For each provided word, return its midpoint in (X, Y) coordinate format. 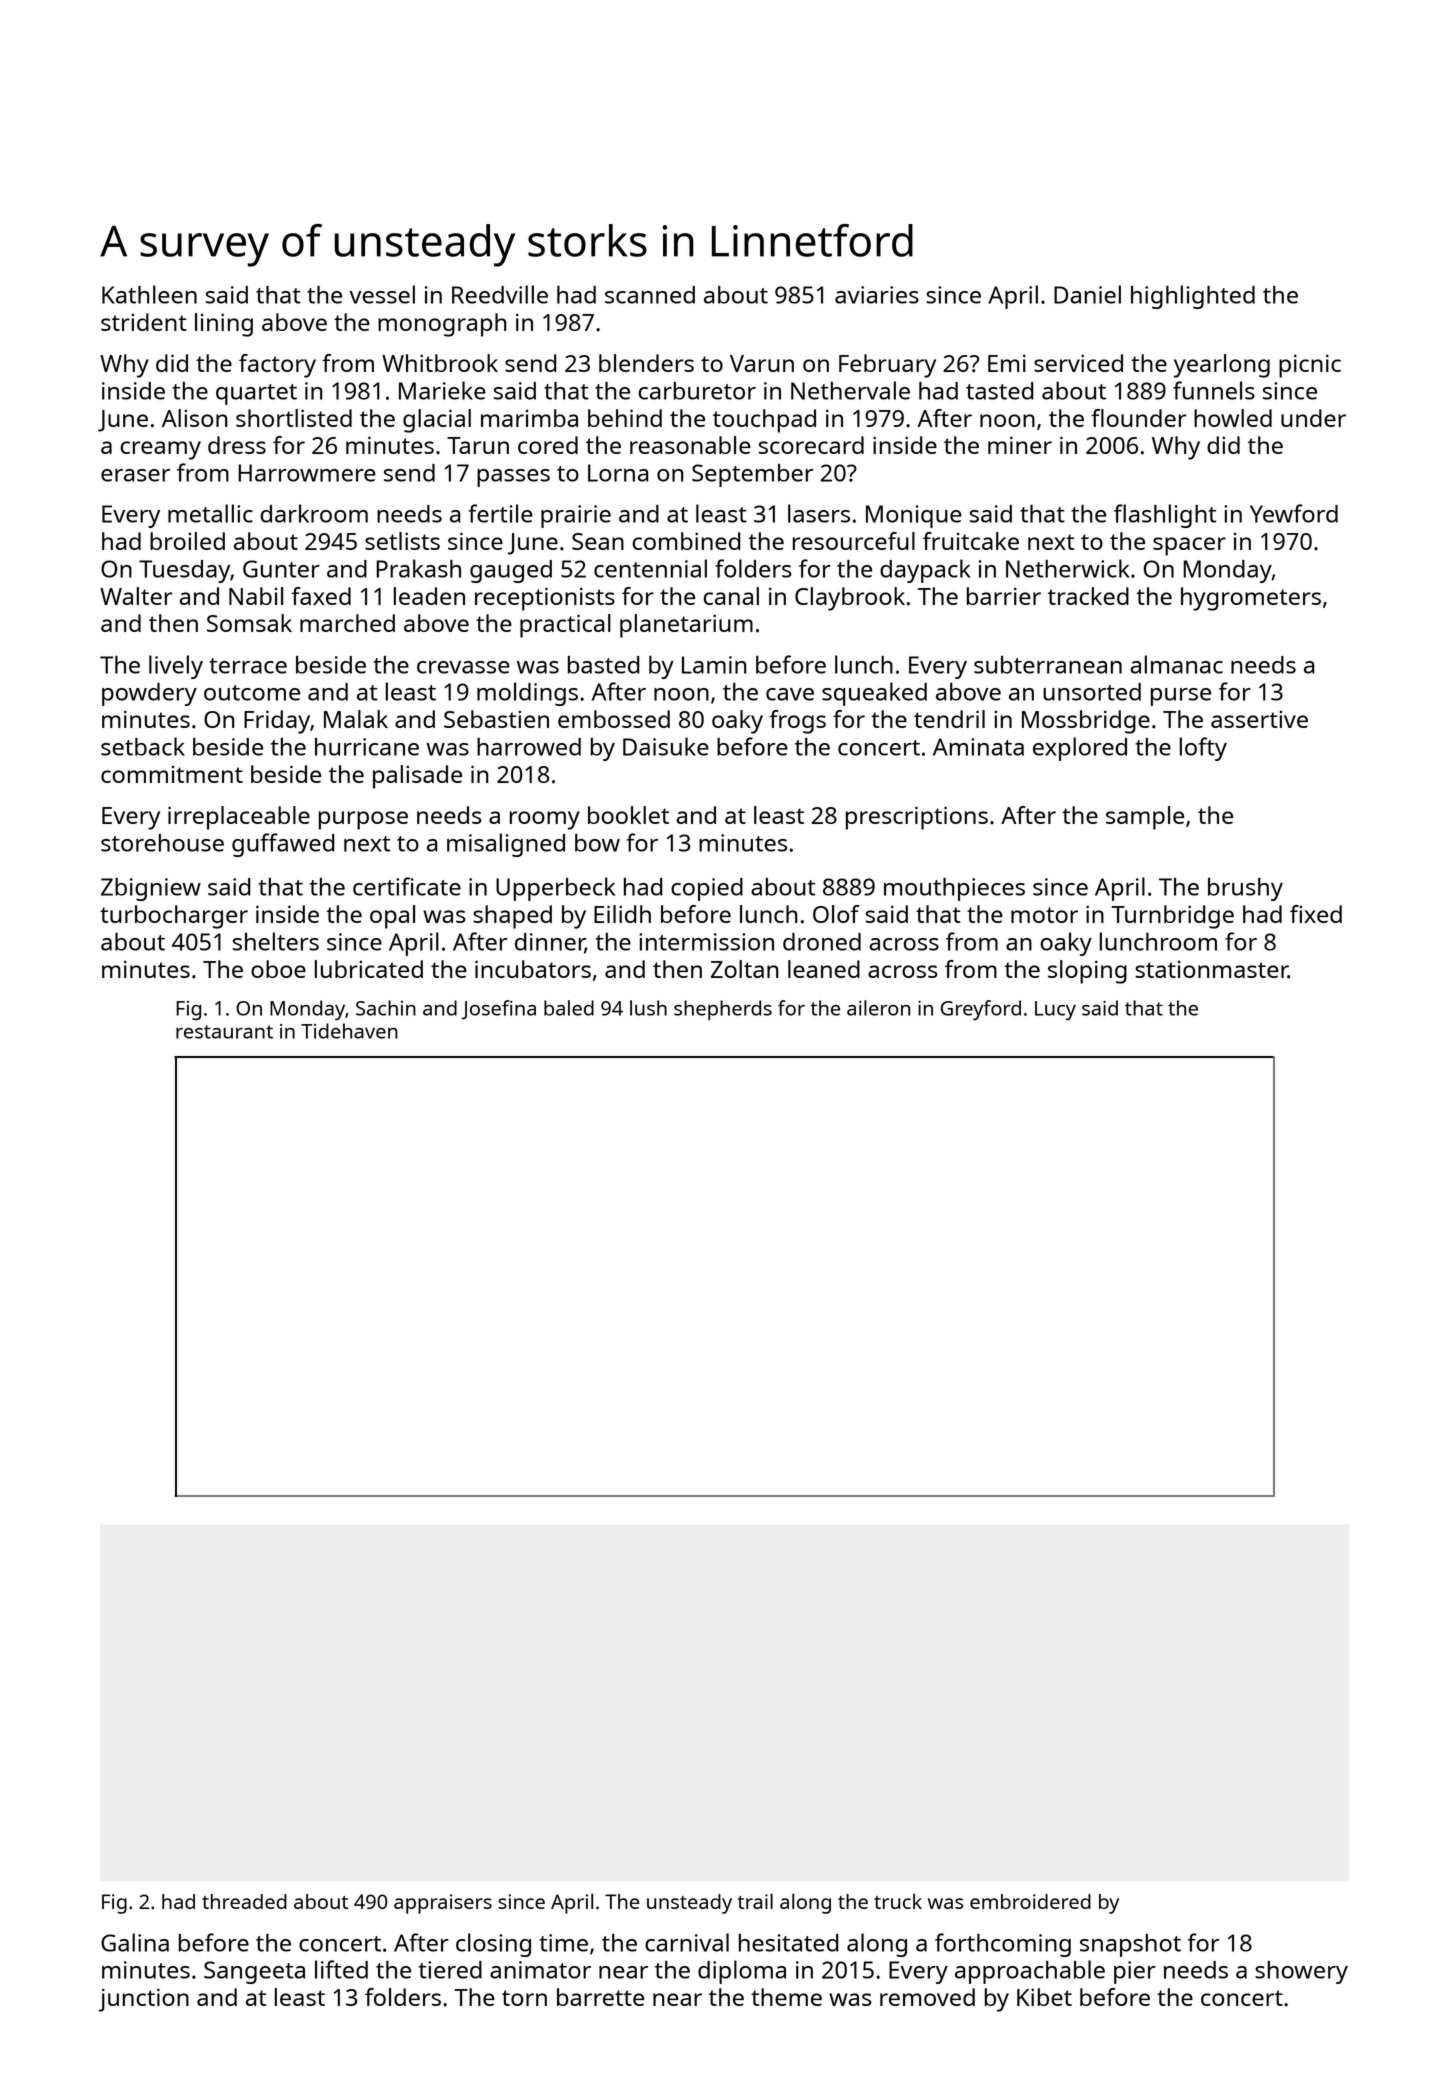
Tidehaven (349, 1031)
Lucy (1055, 1010)
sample (1145, 818)
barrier (1004, 596)
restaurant (224, 1032)
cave (790, 694)
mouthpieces (954, 889)
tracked (1088, 596)
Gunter (281, 569)
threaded (244, 1901)
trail (755, 1901)
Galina (135, 1942)
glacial (437, 421)
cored (548, 445)
